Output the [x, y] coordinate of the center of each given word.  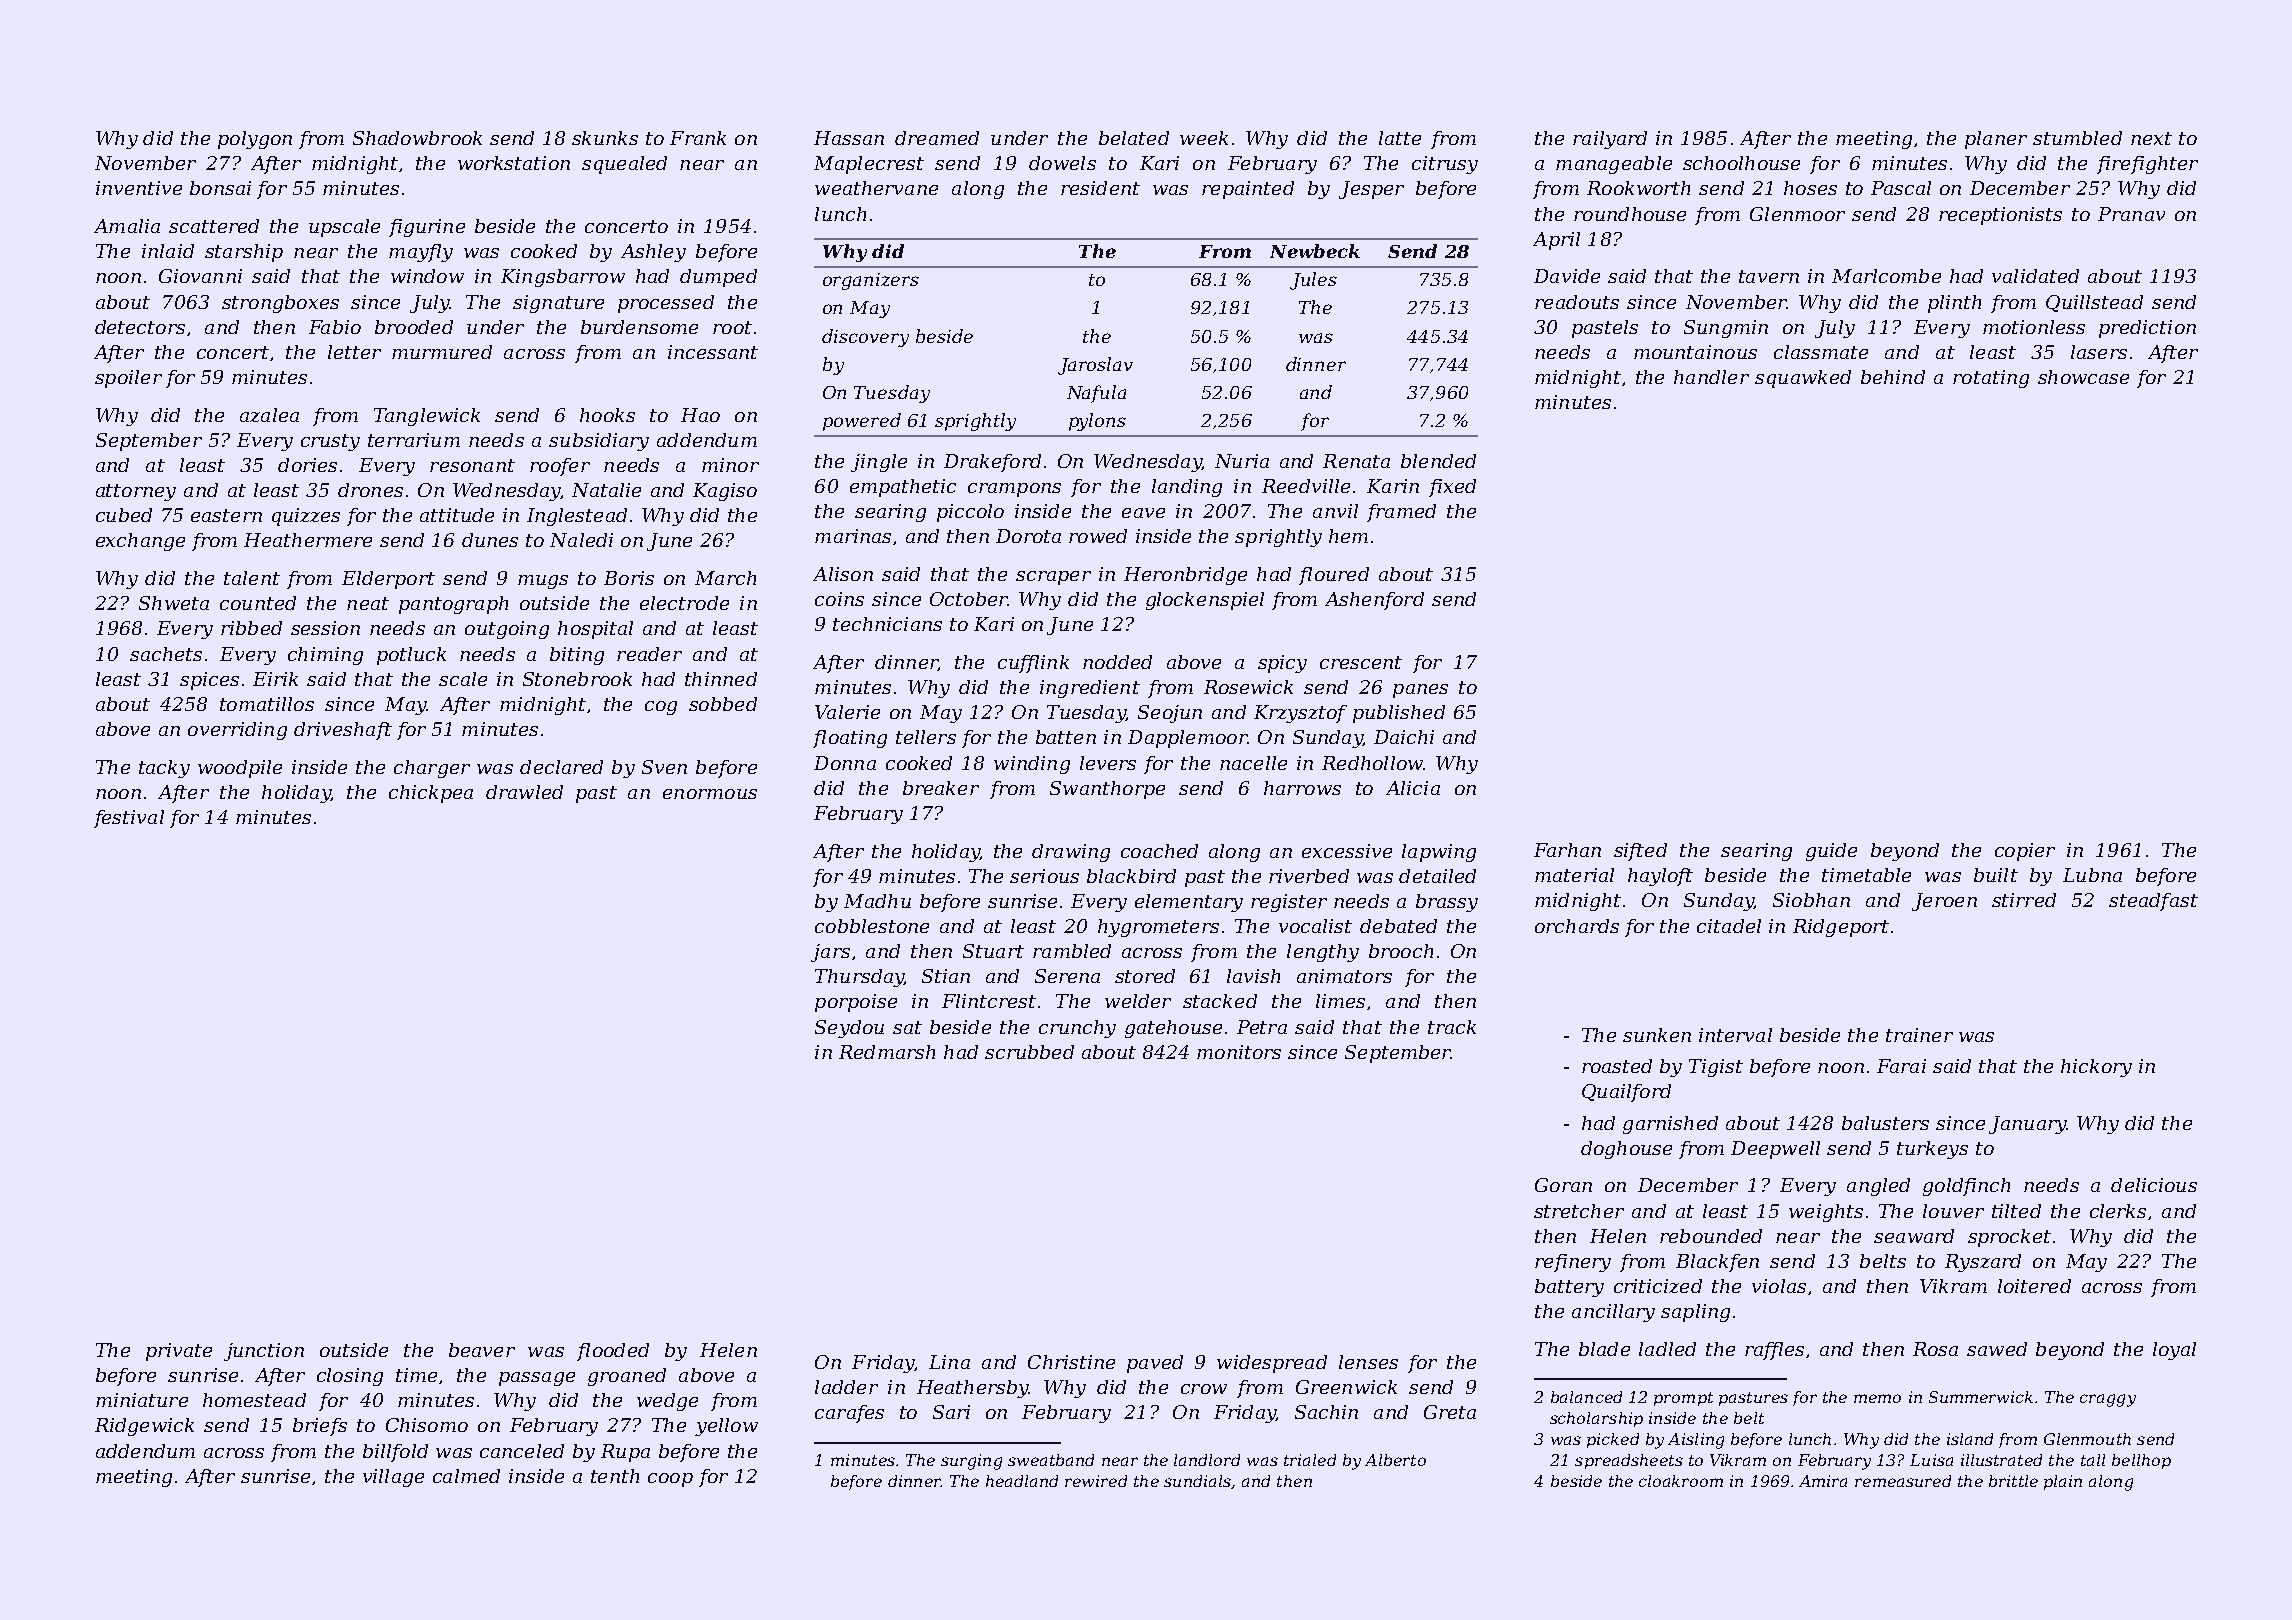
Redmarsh [887, 1052]
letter [354, 352]
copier [2025, 852]
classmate [1821, 352]
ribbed [251, 628]
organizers [871, 281]
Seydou [849, 1029]
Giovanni [200, 276]
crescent [1361, 662]
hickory [2096, 1068]
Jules [1313, 281]
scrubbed [1029, 1052]
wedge [667, 1402]
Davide [1567, 276]
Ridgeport [1841, 928]
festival [129, 819]
